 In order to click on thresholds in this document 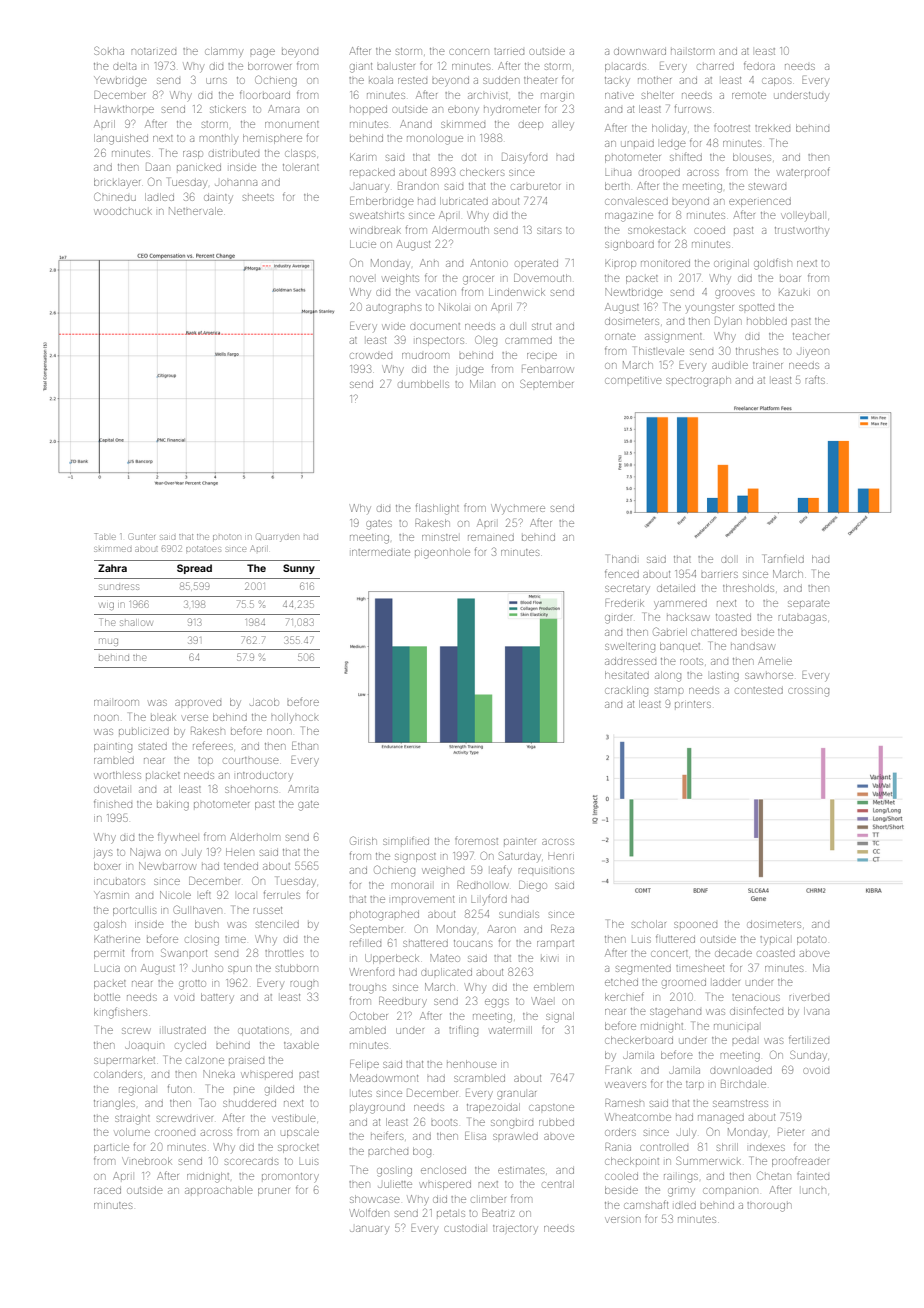, I will do `click(748, 588)`.
